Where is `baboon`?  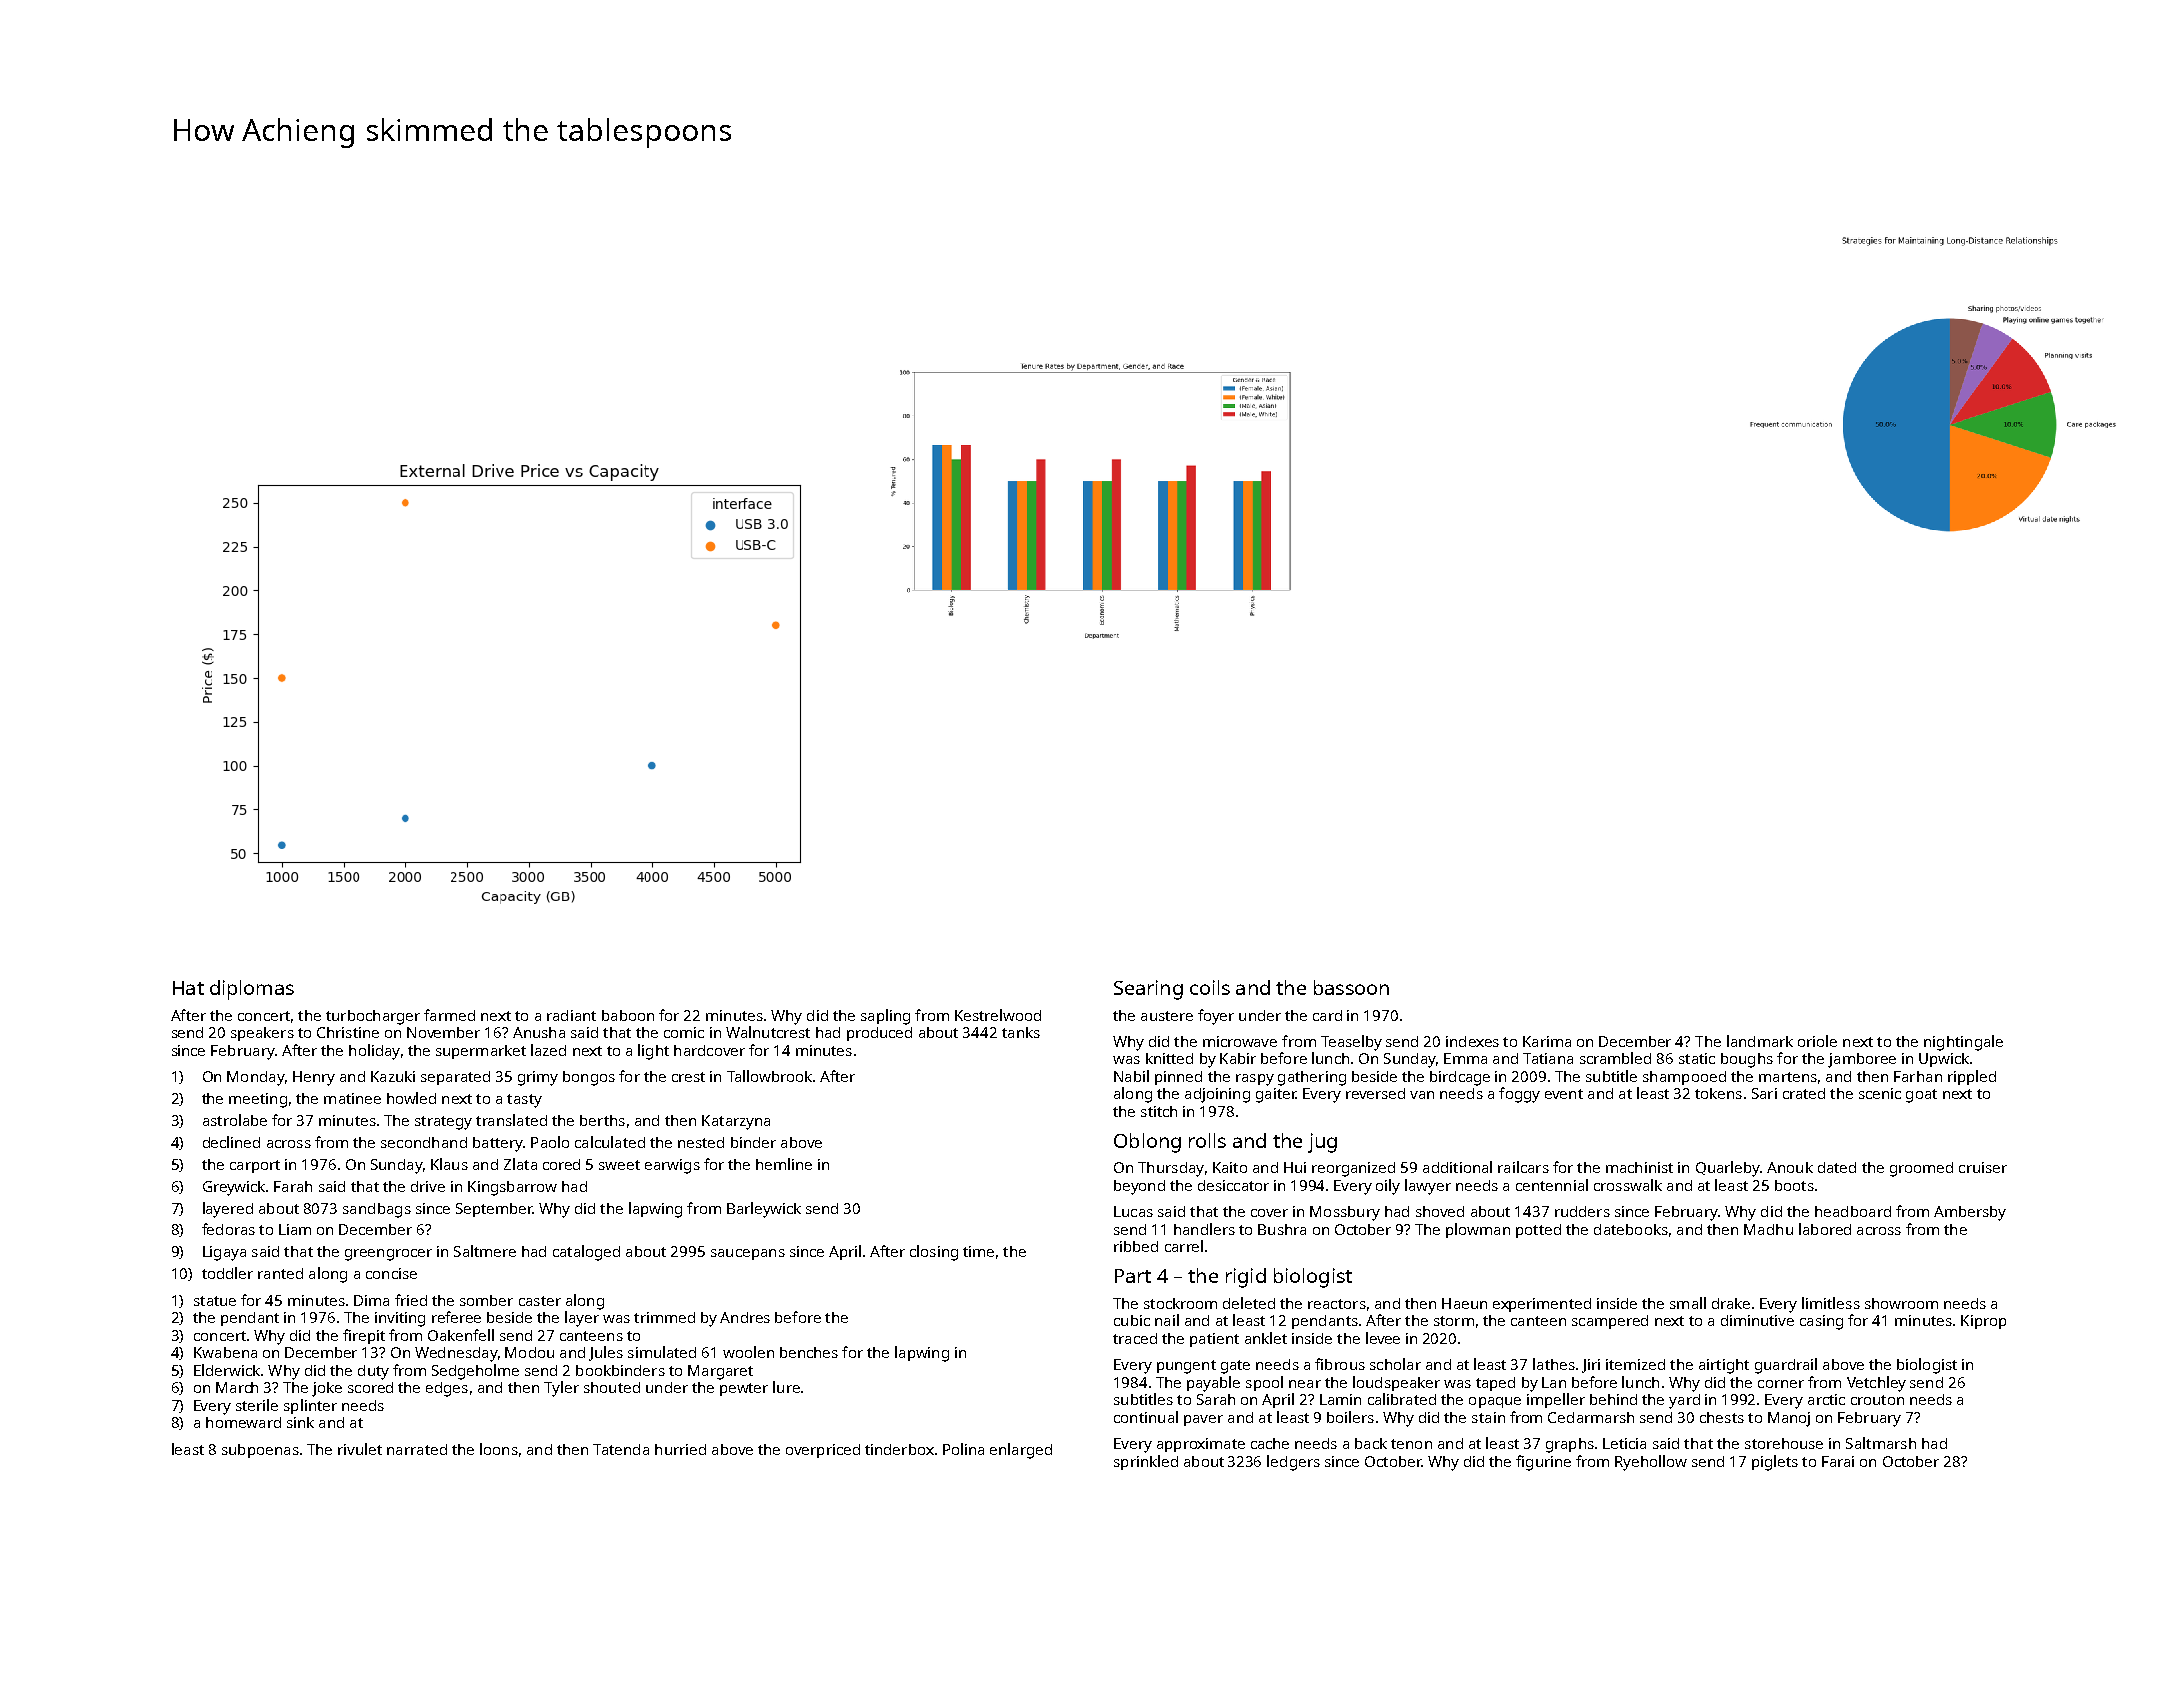
baboon is located at coordinates (628, 1015).
